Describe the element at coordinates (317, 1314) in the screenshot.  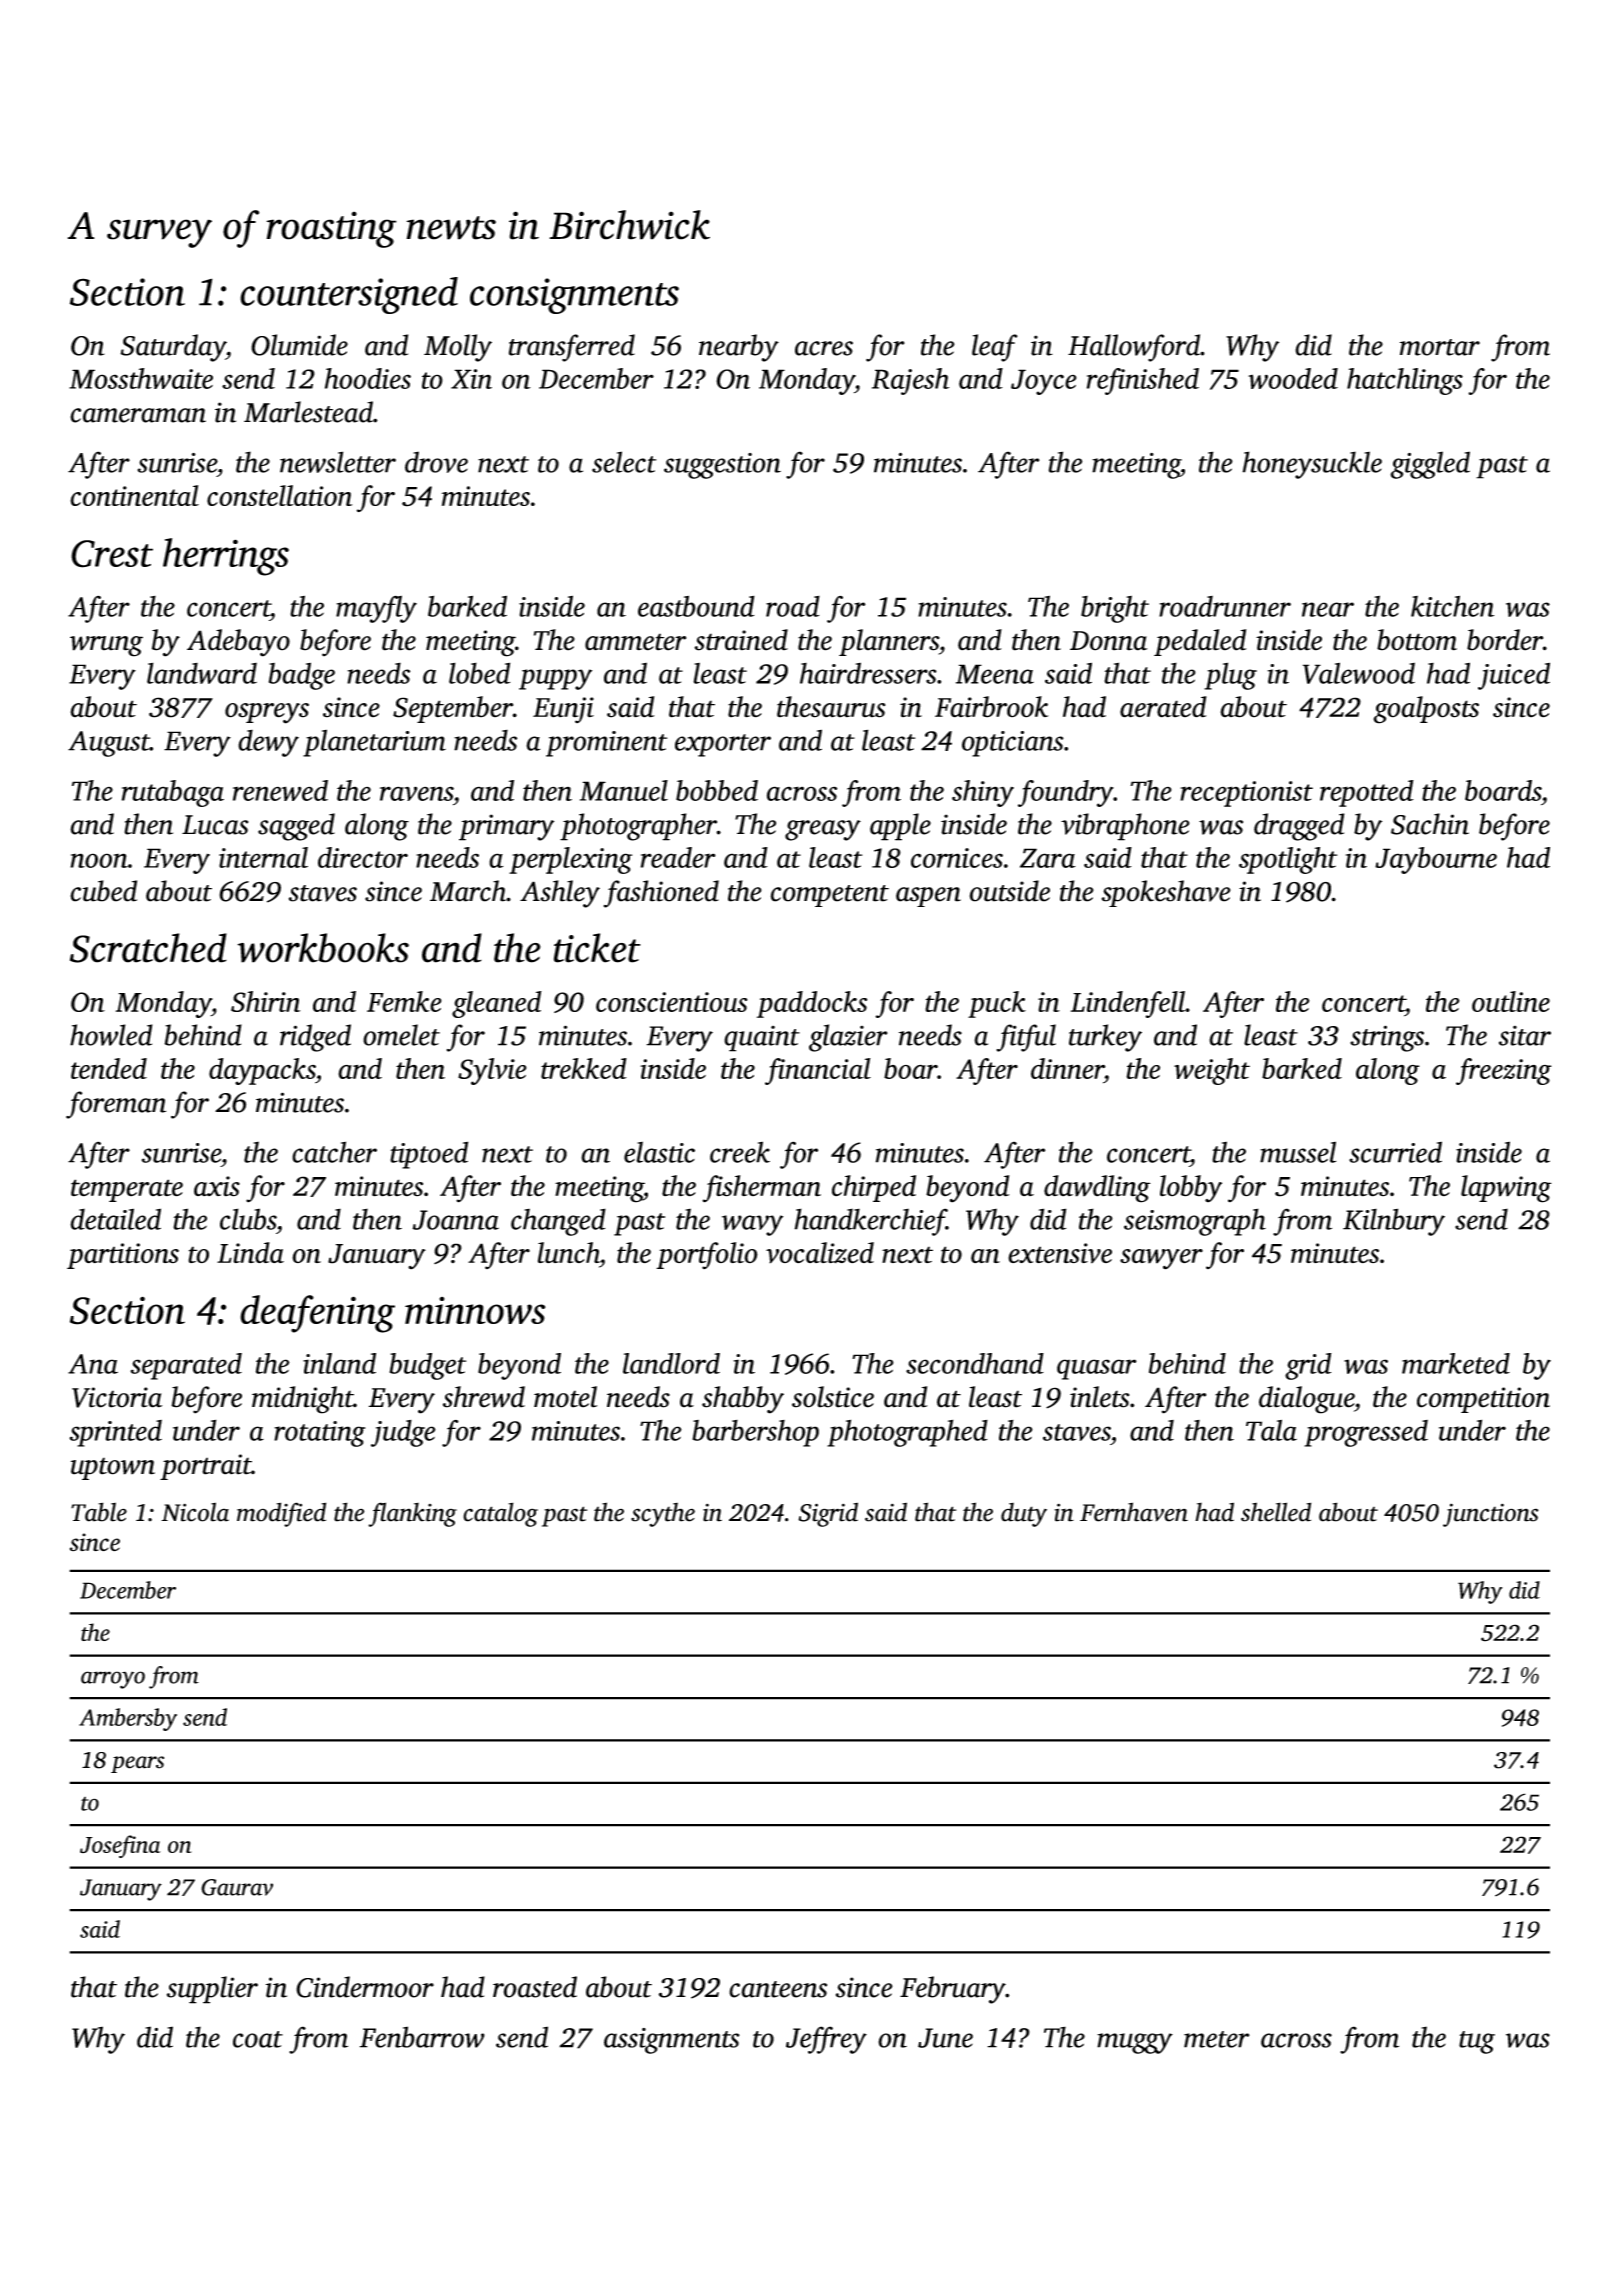
I see `deafening` at that location.
